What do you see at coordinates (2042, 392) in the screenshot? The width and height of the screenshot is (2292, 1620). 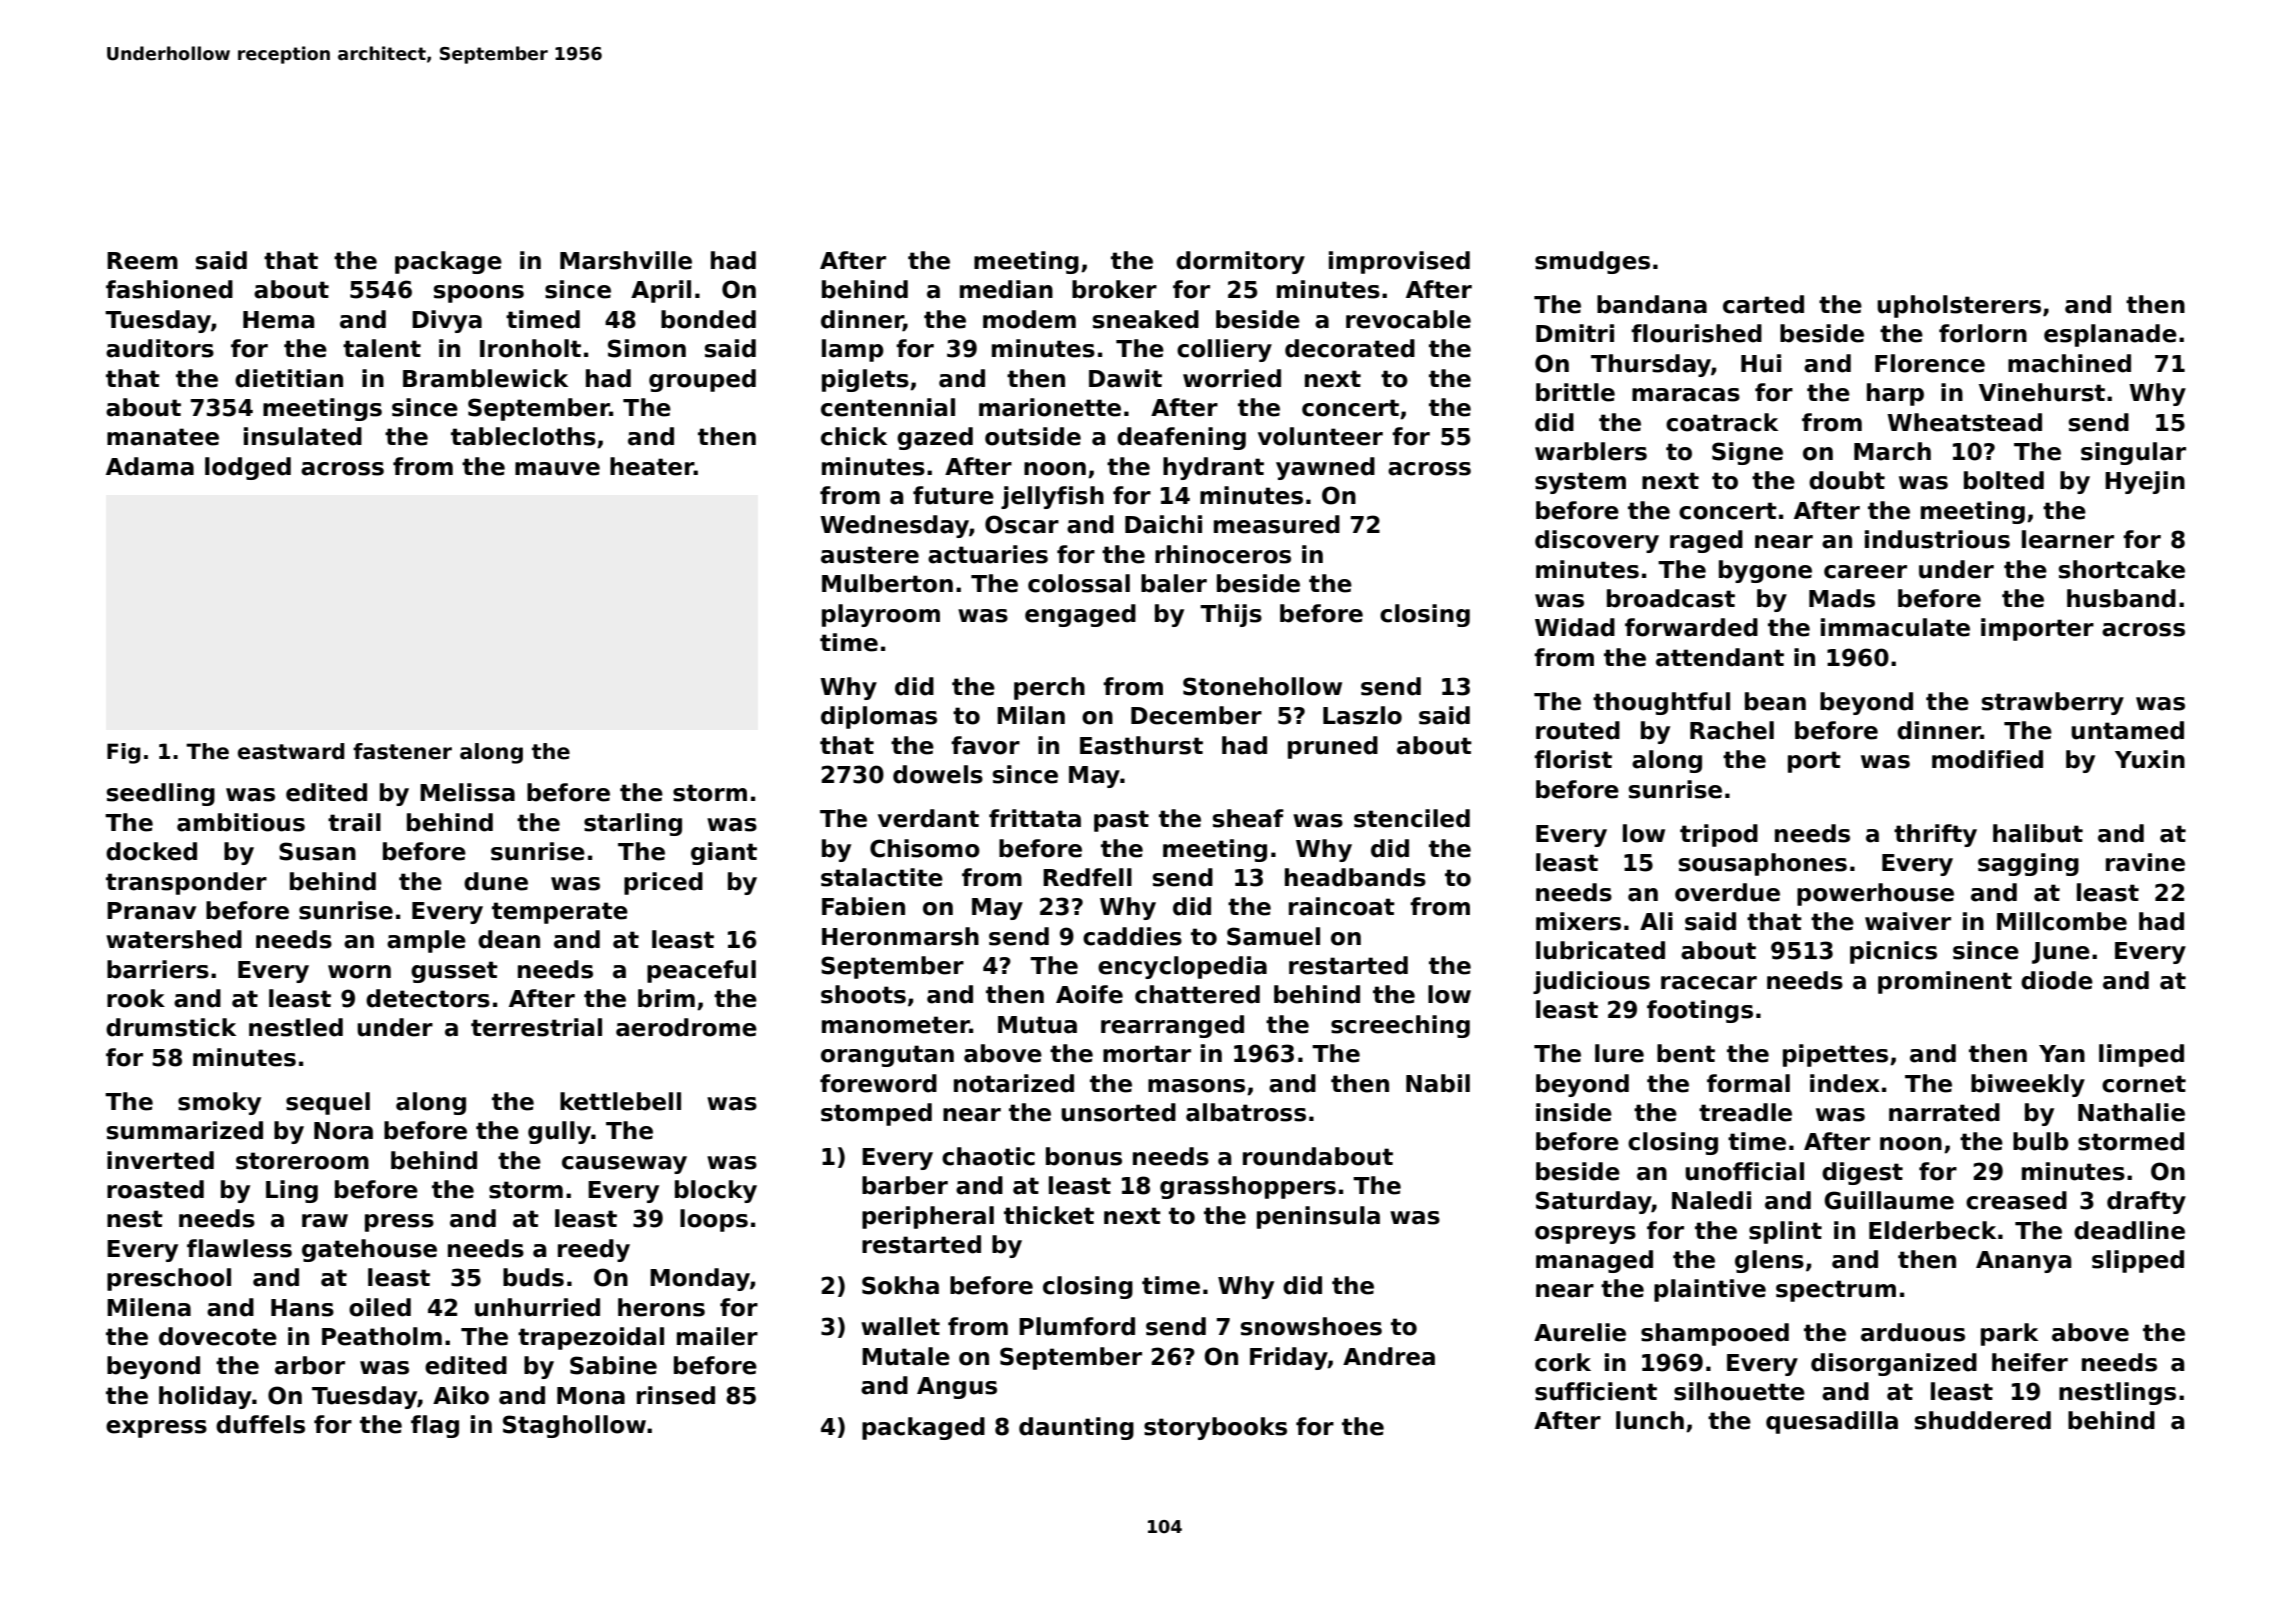 I see `Vinehurst` at bounding box center [2042, 392].
